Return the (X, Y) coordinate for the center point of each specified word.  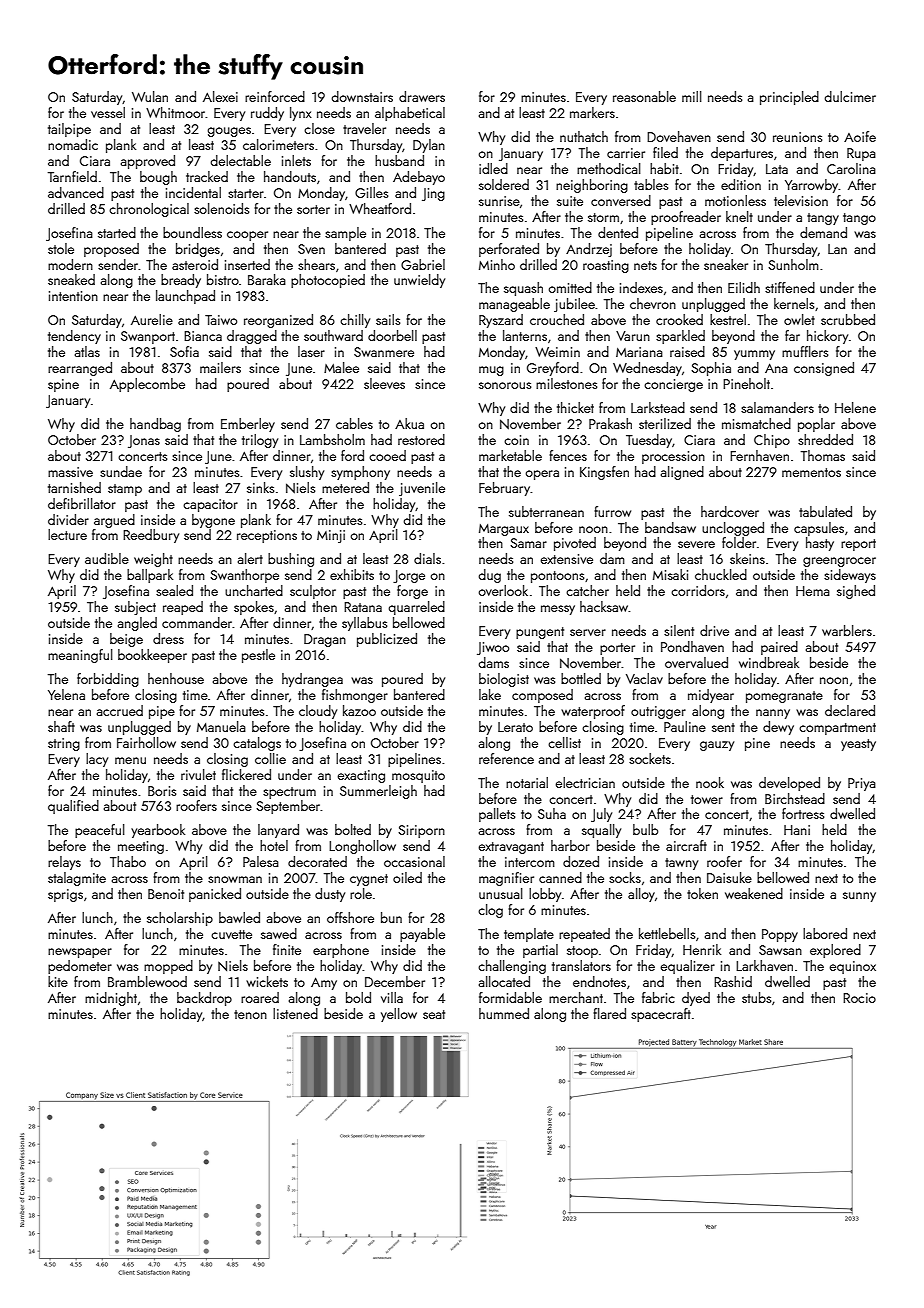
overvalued (696, 662)
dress (168, 638)
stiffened (790, 287)
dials (427, 558)
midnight (111, 999)
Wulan (150, 96)
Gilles (371, 192)
